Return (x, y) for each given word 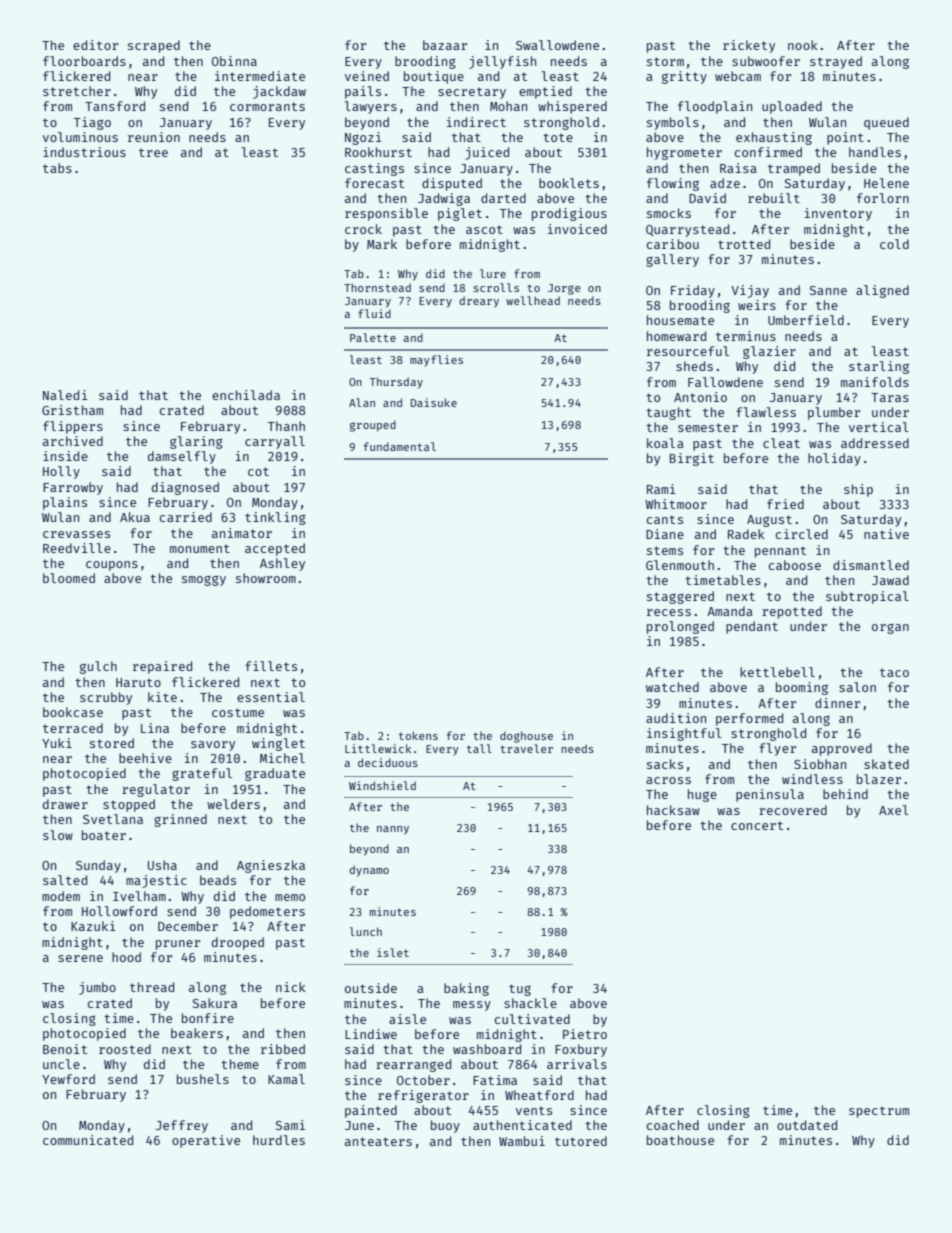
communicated (88, 1140)
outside (371, 988)
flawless (766, 412)
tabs (57, 168)
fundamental (400, 446)
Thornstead (377, 287)
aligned (882, 291)
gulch (98, 667)
